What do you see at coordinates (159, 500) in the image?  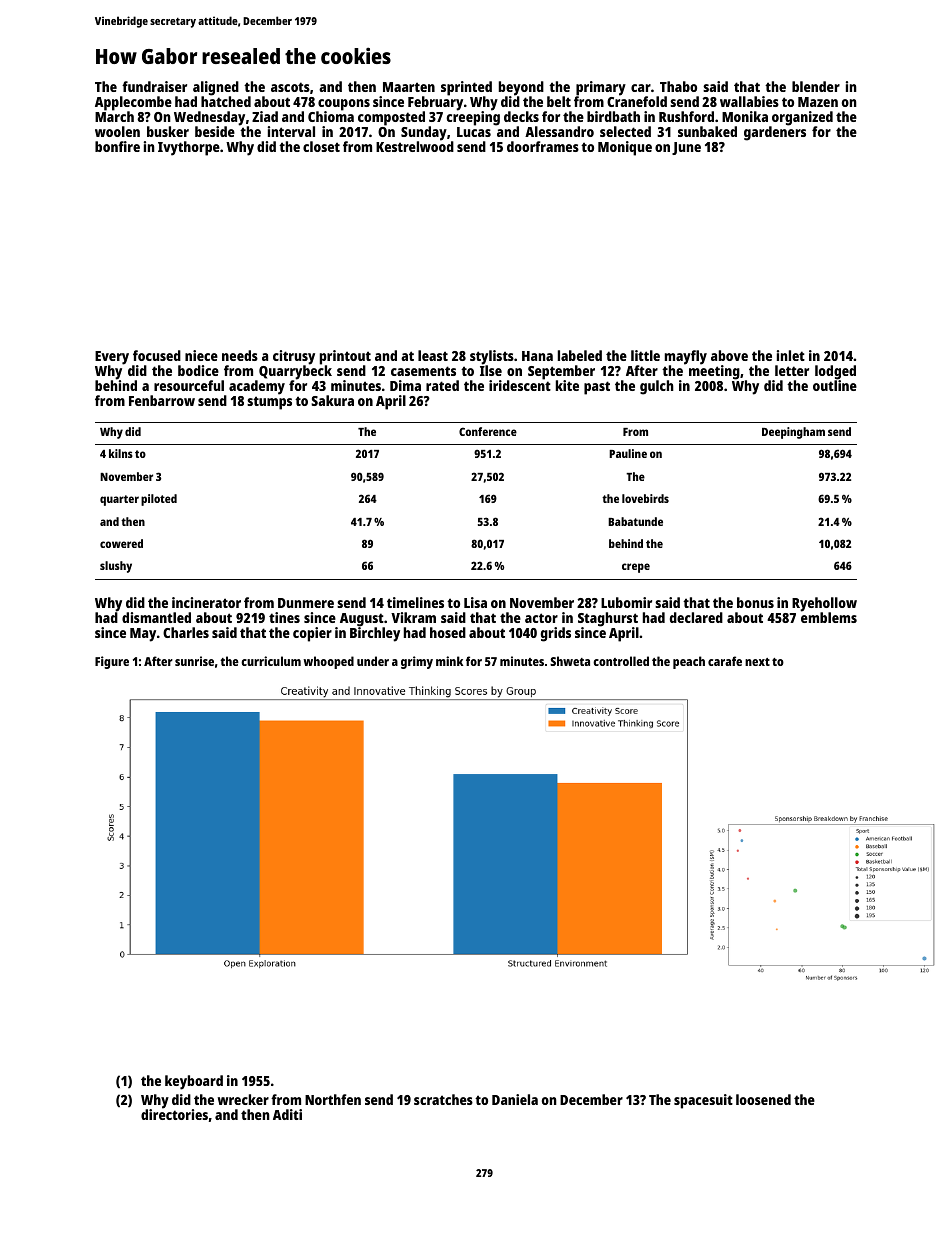 I see `piloted` at bounding box center [159, 500].
